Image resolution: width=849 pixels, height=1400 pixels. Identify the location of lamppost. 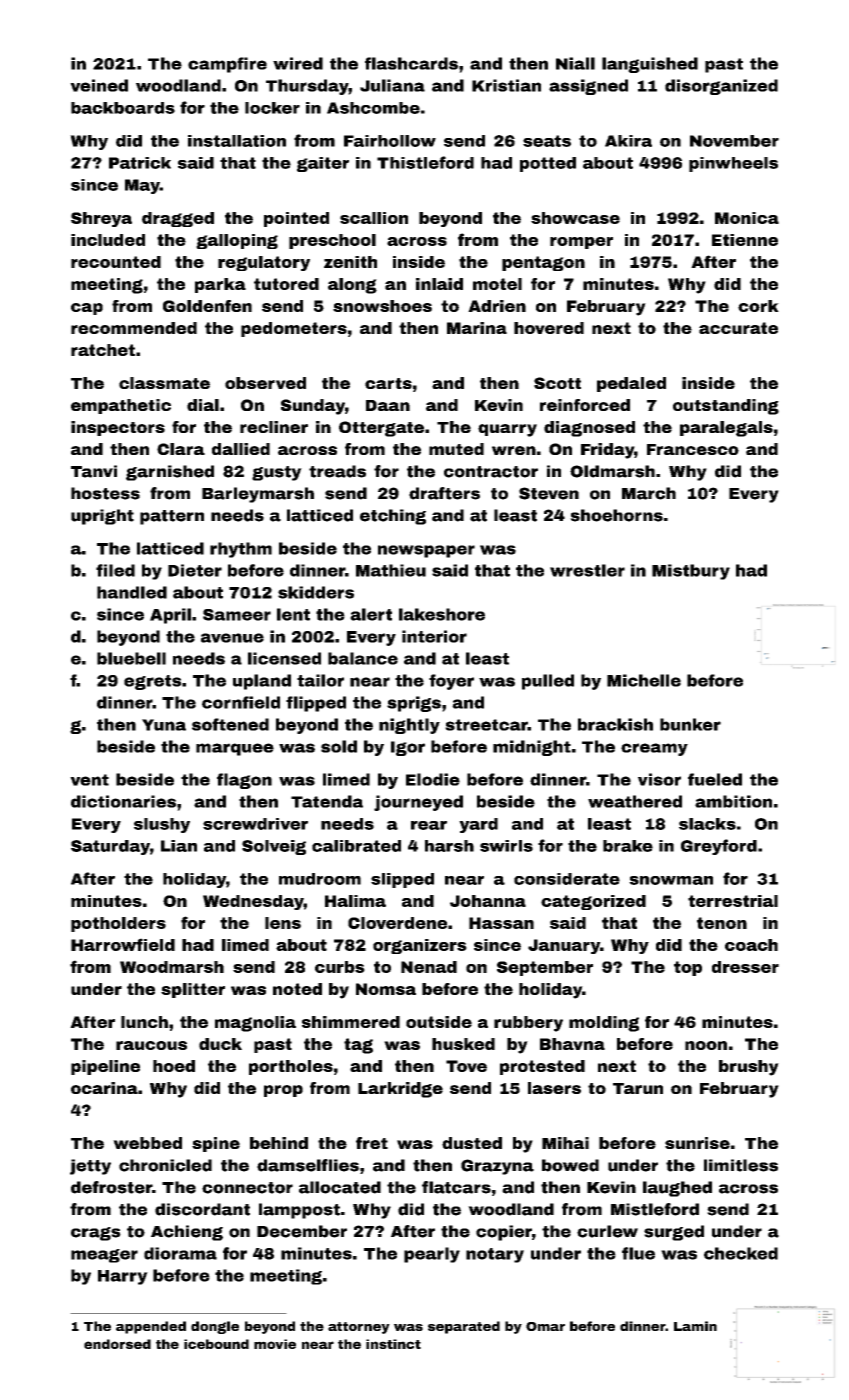
(299, 1211).
